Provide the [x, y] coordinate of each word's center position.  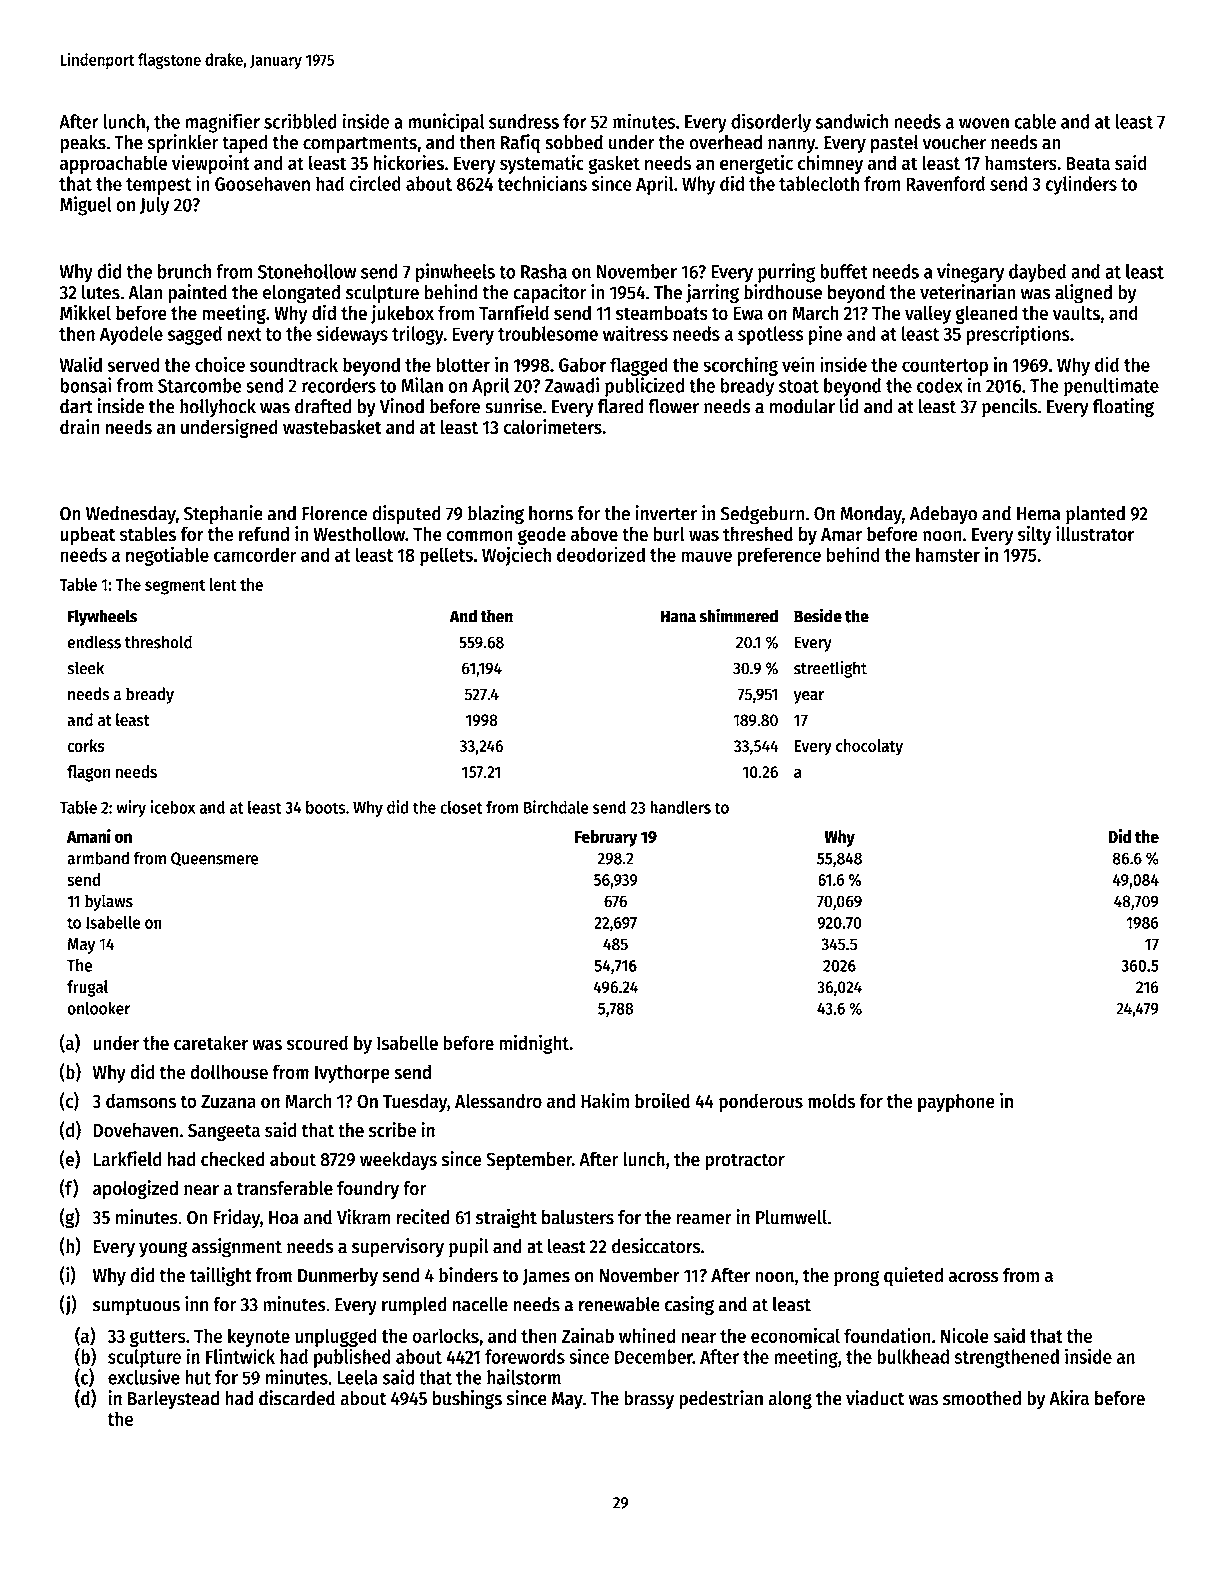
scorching [740, 366]
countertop [945, 367]
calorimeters [552, 427]
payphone [956, 1103]
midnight [534, 1044]
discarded [297, 1398]
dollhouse [229, 1072]
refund [264, 534]
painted [197, 294]
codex [940, 385]
